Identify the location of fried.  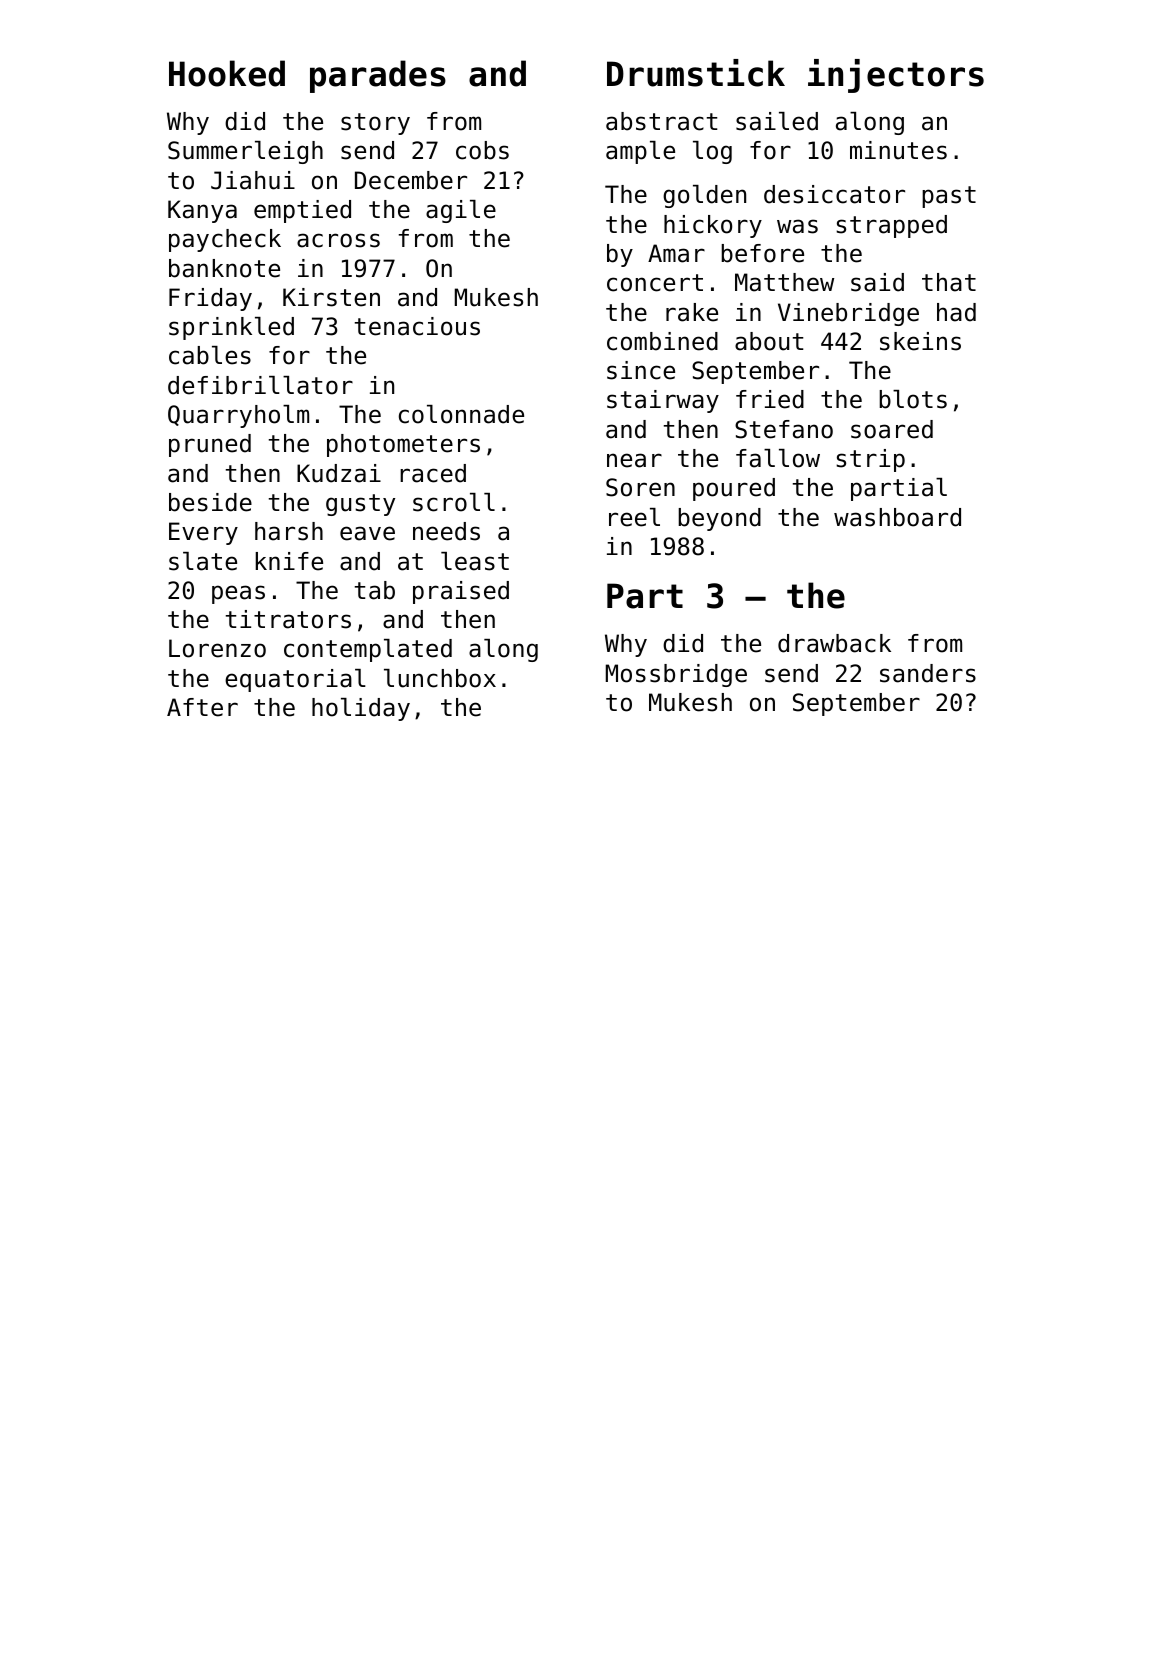
(770, 399).
